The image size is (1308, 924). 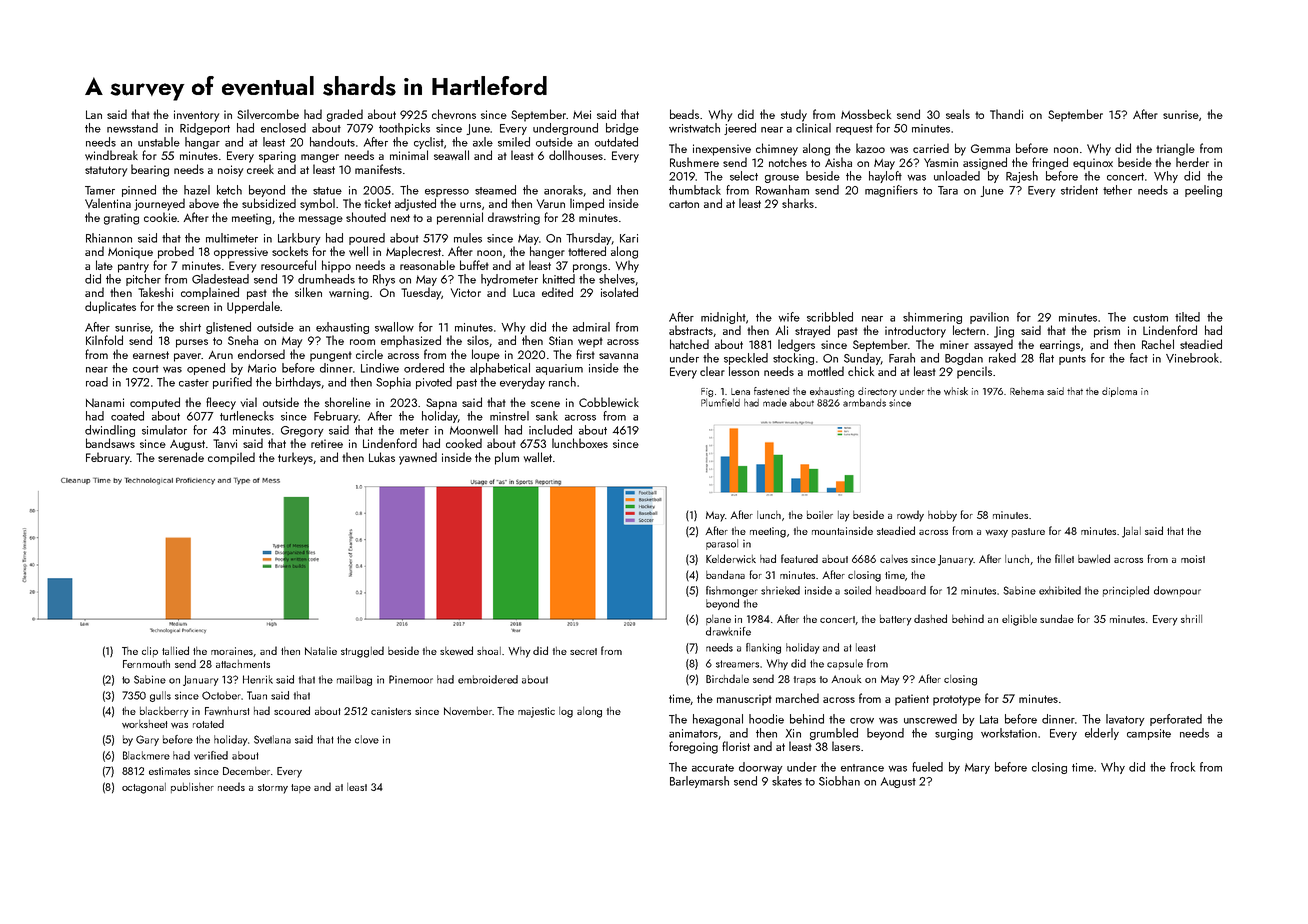 What do you see at coordinates (1191, 619) in the screenshot?
I see `shrill` at bounding box center [1191, 619].
